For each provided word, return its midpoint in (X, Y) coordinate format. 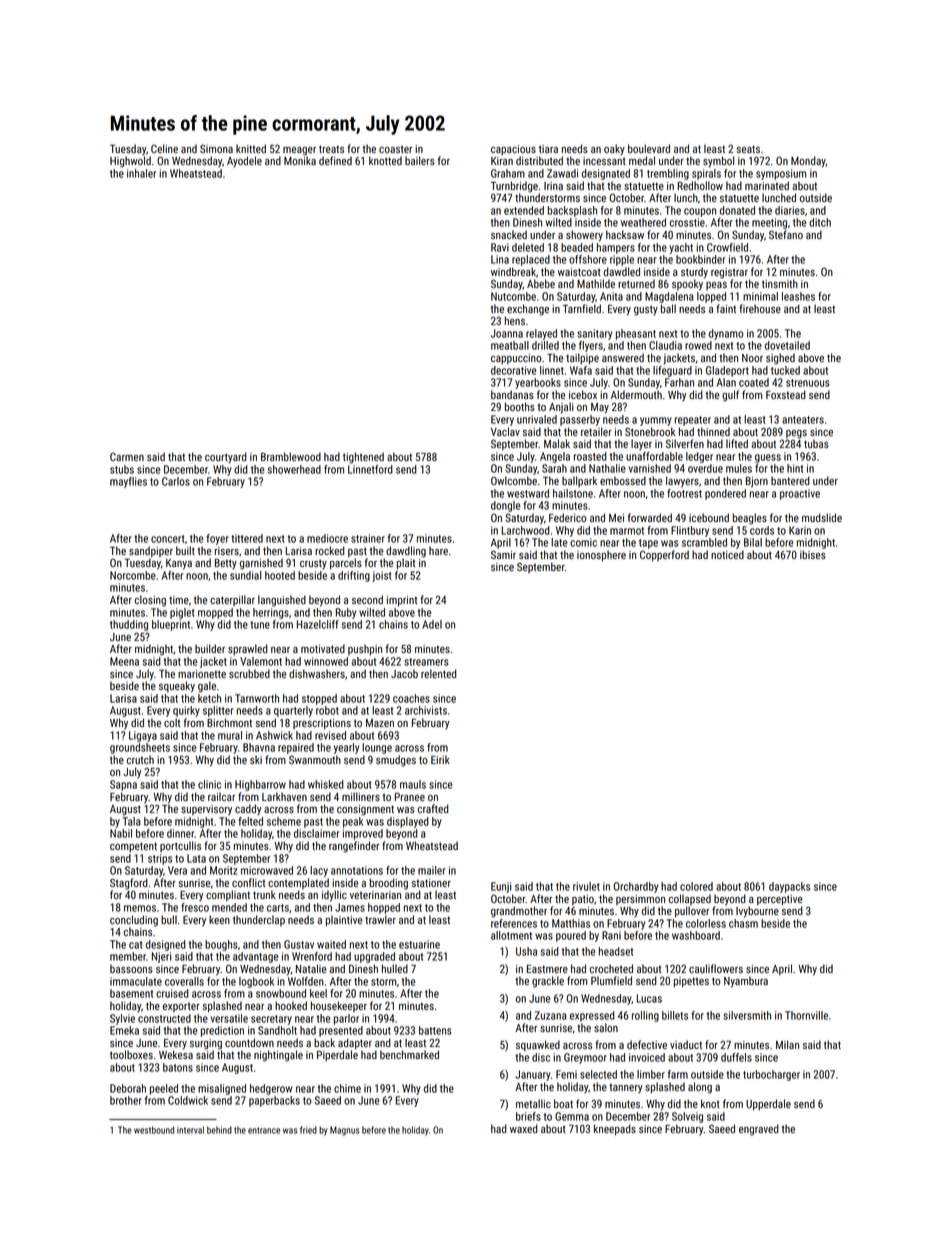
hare (438, 550)
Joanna (507, 333)
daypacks (789, 887)
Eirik (440, 759)
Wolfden (306, 981)
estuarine (419, 944)
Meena (124, 661)
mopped (215, 613)
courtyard (226, 457)
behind (219, 1130)
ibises (813, 554)
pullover (692, 912)
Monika (300, 160)
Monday (808, 162)
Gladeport (727, 371)
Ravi (500, 247)
